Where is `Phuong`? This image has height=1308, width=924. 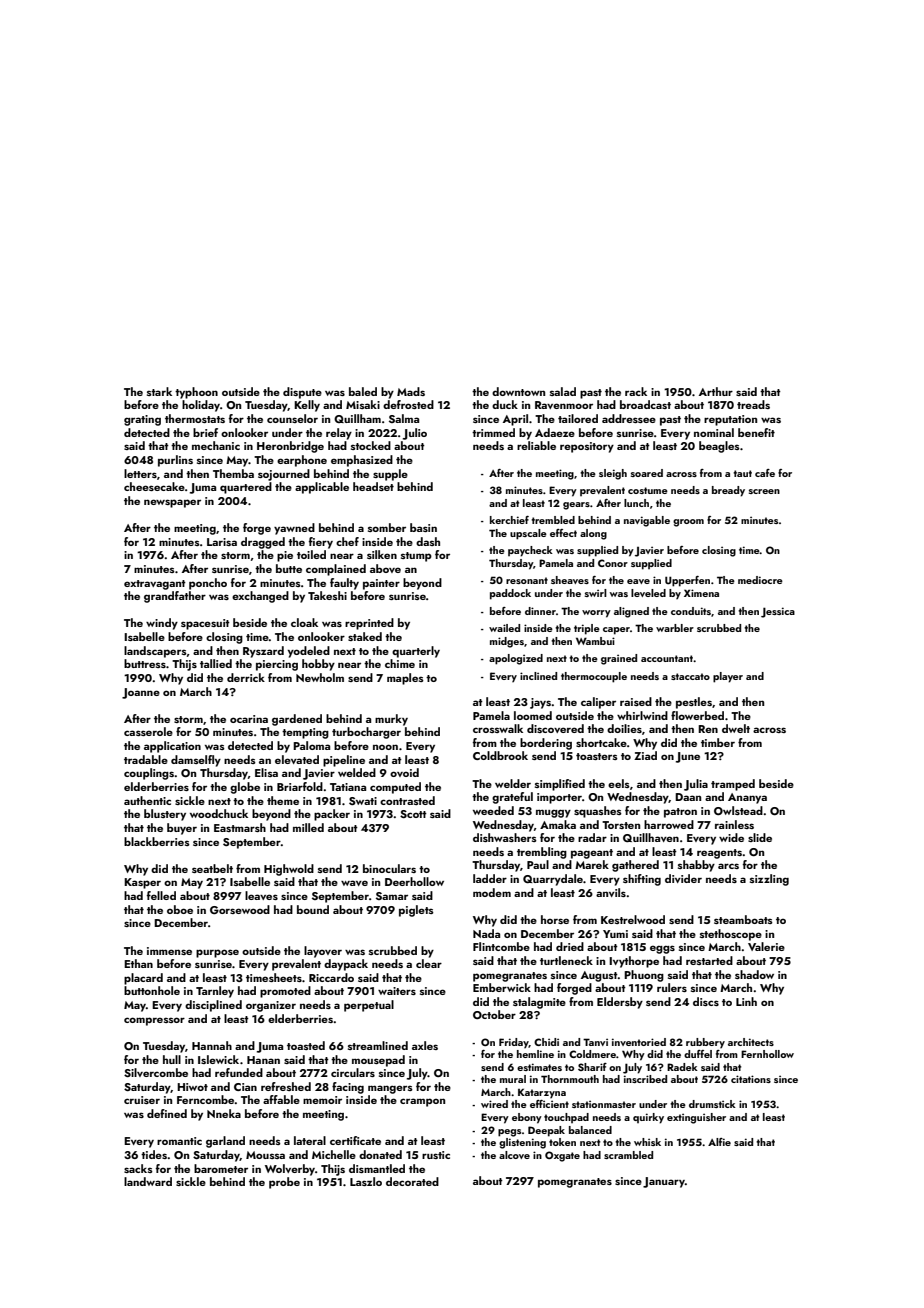 Phuong is located at coordinates (644, 976).
